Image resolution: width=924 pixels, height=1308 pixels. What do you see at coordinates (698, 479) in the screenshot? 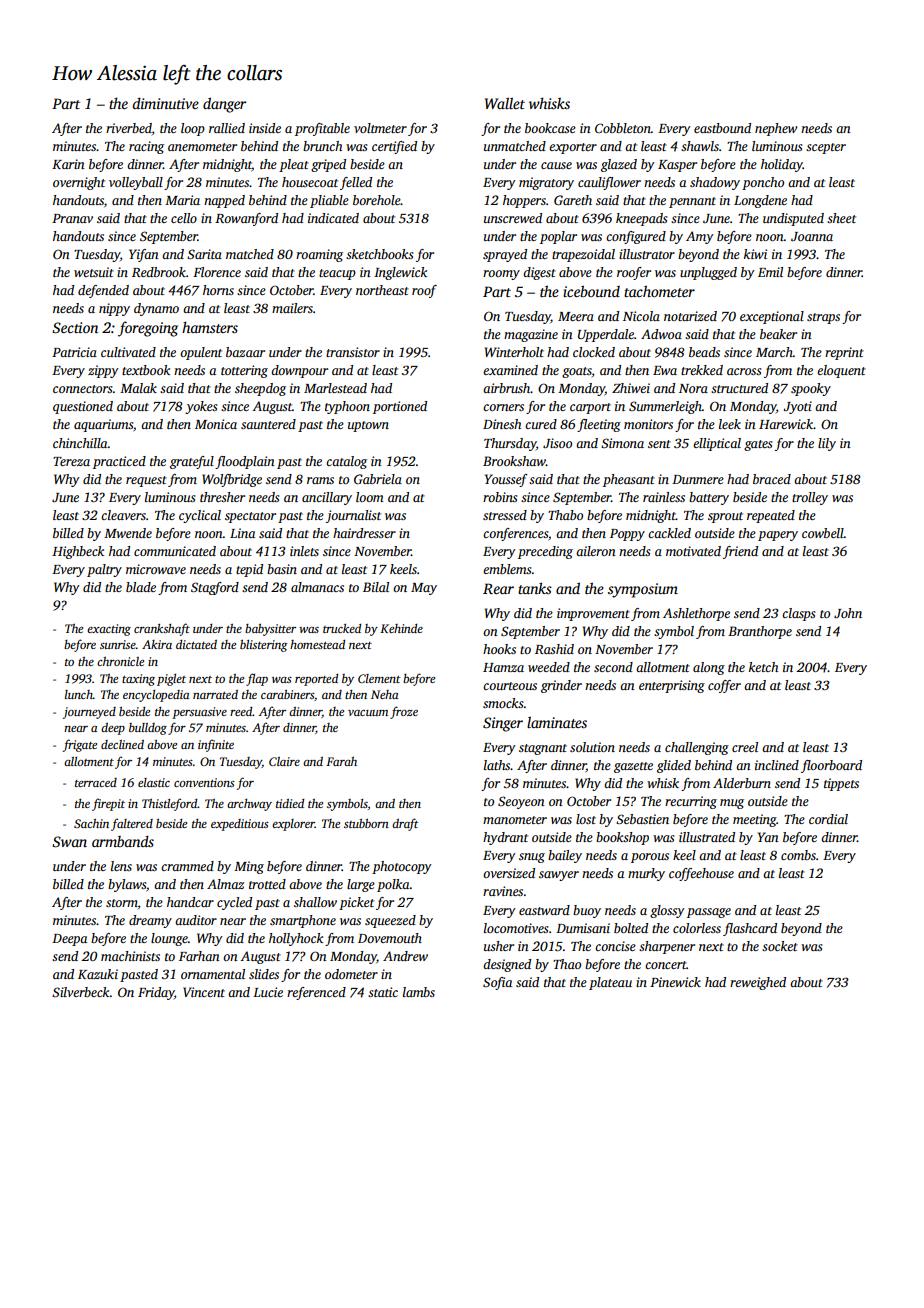
I see `Dunmere` at bounding box center [698, 479].
